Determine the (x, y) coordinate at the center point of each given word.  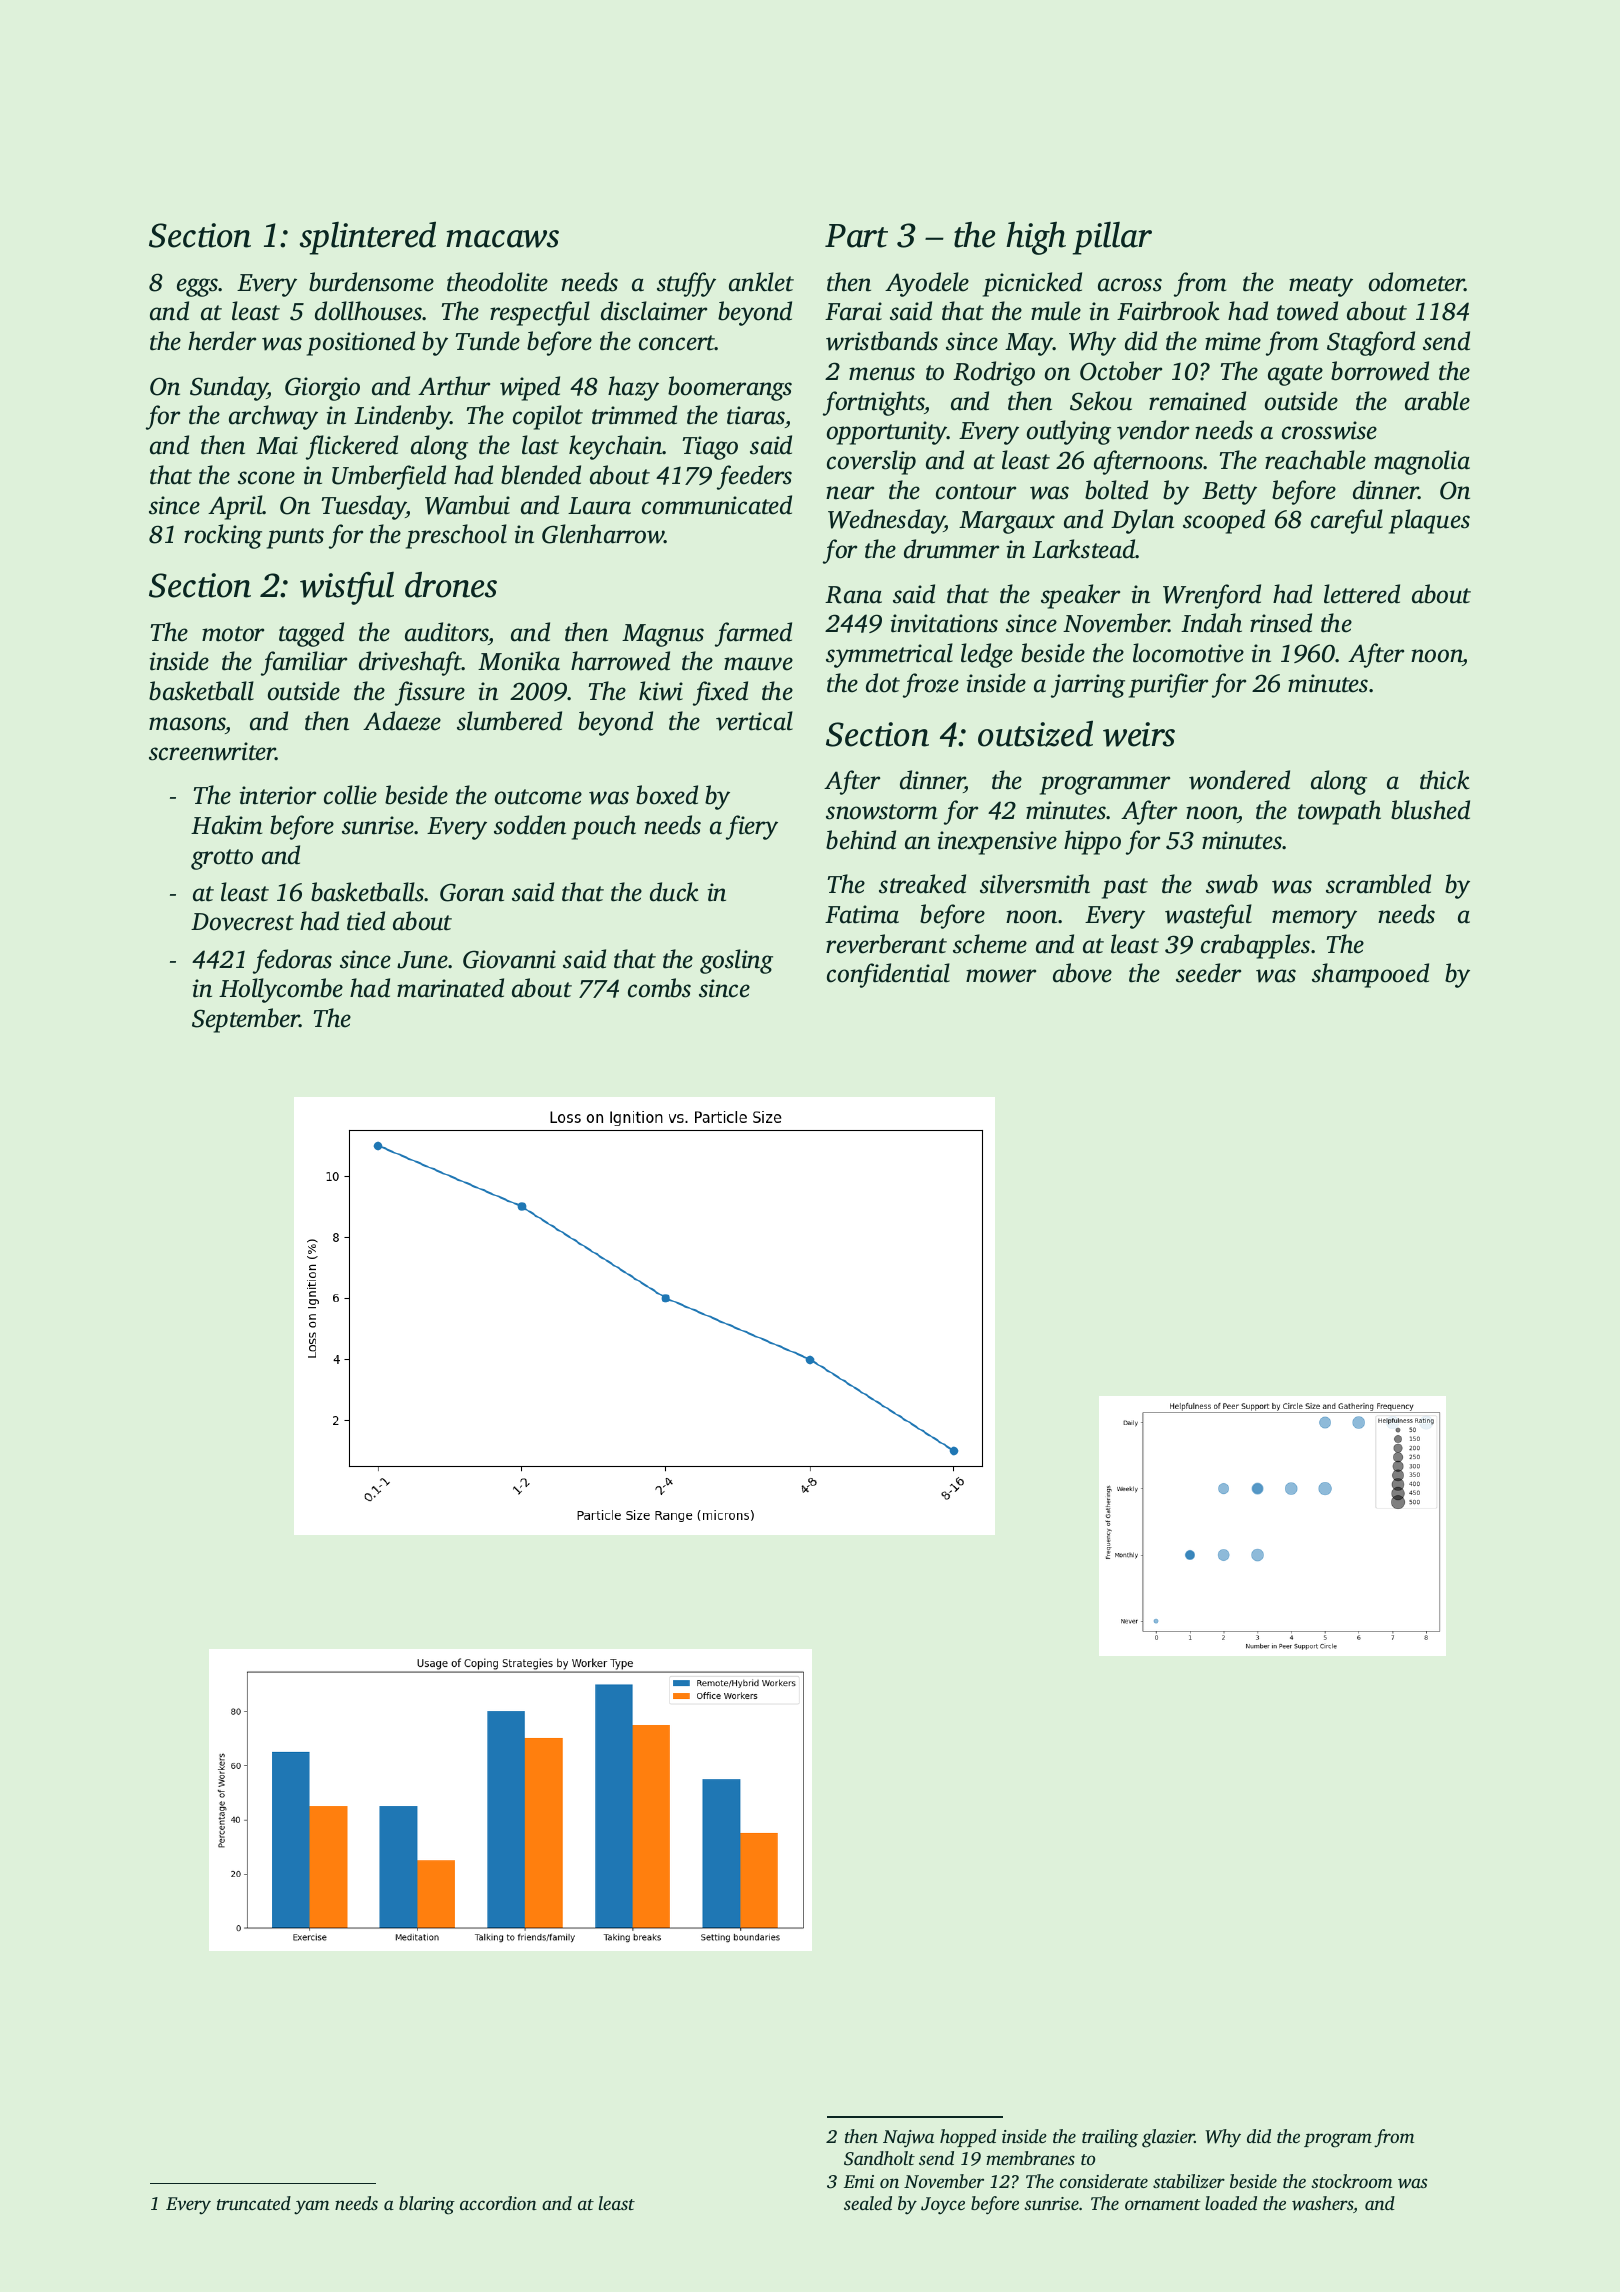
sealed (868, 2203)
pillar (1112, 238)
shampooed (1370, 975)
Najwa (908, 2139)
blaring (427, 2205)
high (1036, 238)
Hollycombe (281, 990)
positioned (361, 343)
